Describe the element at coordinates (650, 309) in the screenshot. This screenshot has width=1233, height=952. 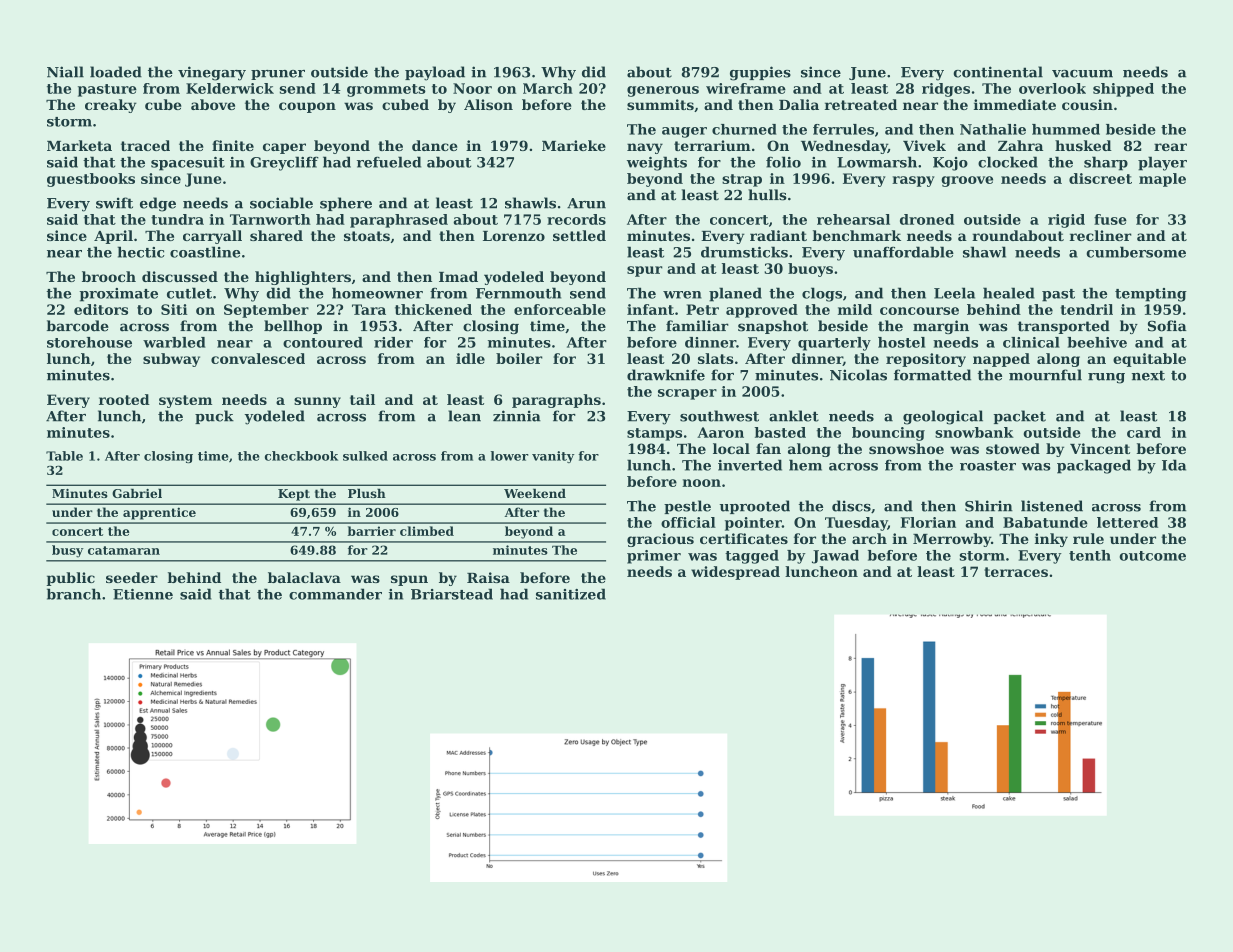
I see `infant` at that location.
